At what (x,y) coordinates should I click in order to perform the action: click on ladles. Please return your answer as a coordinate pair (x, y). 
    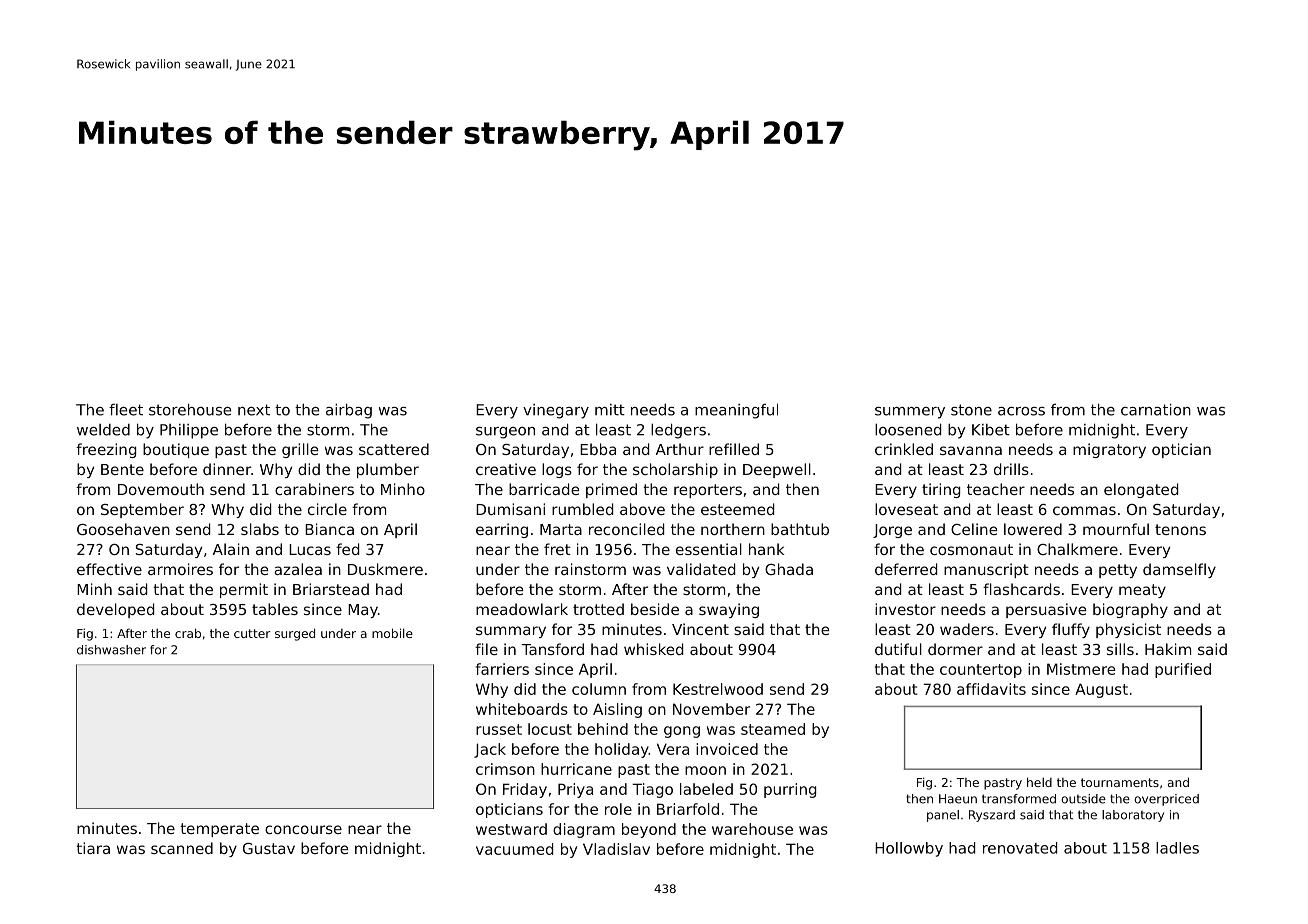
    Looking at the image, I should click on (1177, 848).
